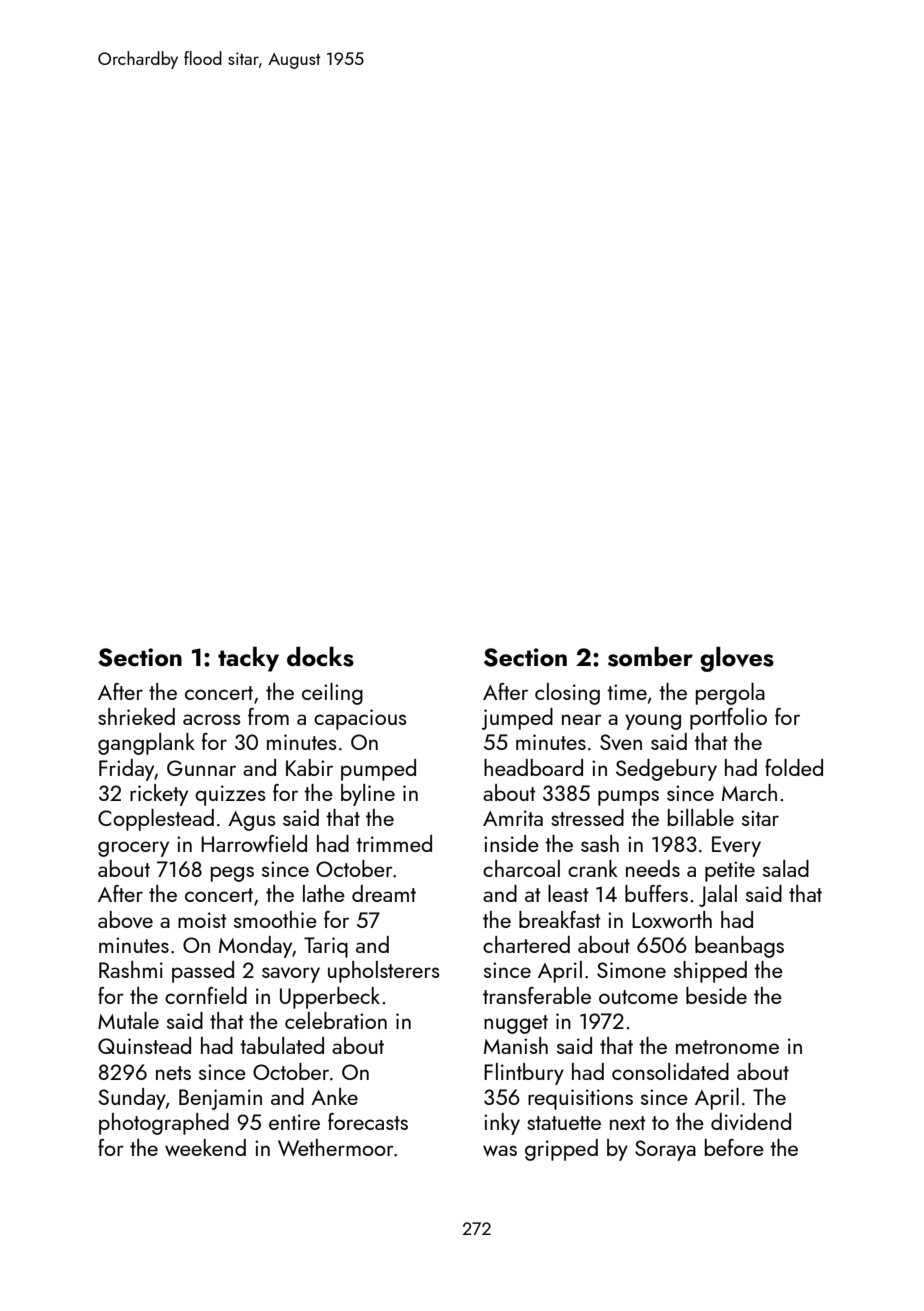  What do you see at coordinates (737, 659) in the document?
I see `gloves` at bounding box center [737, 659].
